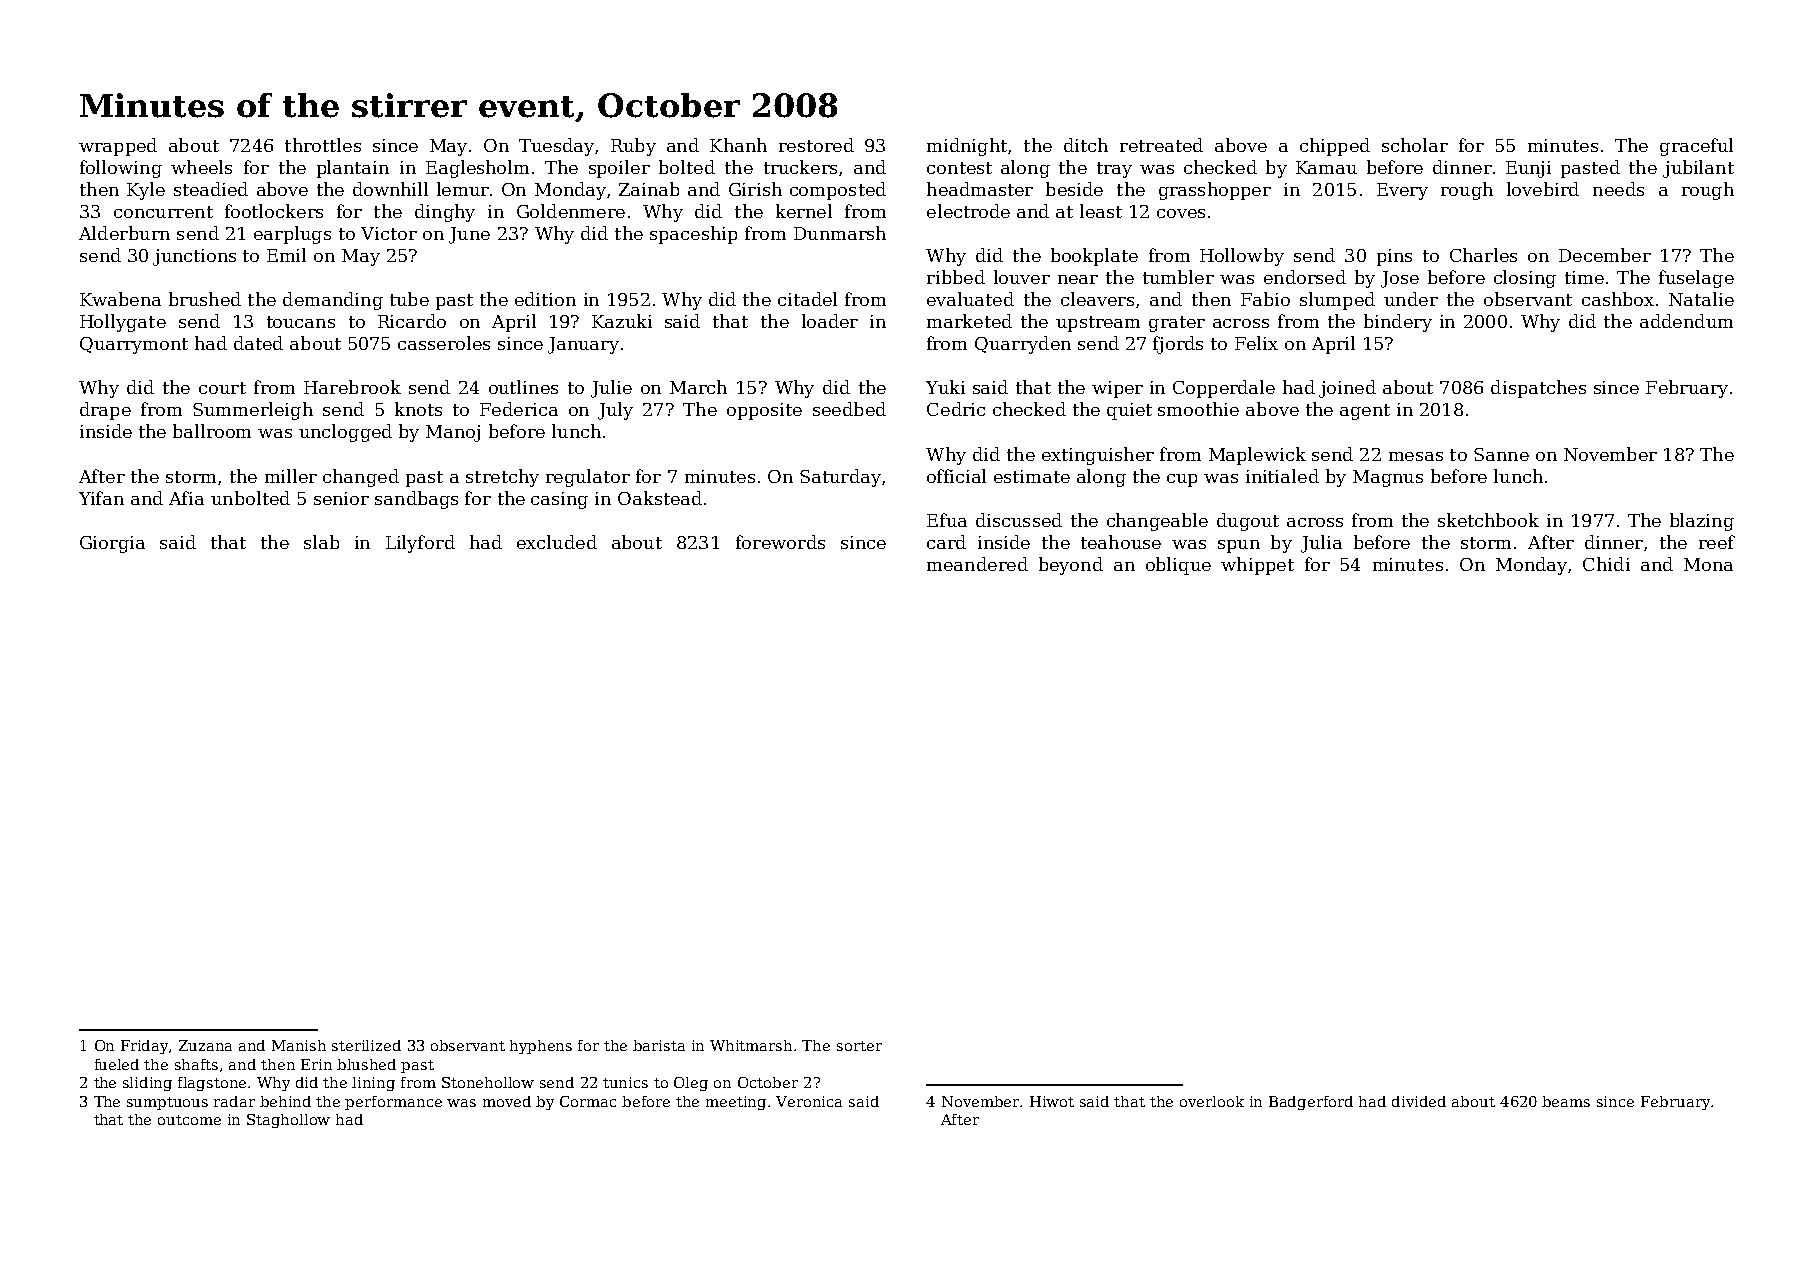 This page has height=1282, width=1813. Describe the element at coordinates (1501, 454) in the page. I see `Sanne` at that location.
